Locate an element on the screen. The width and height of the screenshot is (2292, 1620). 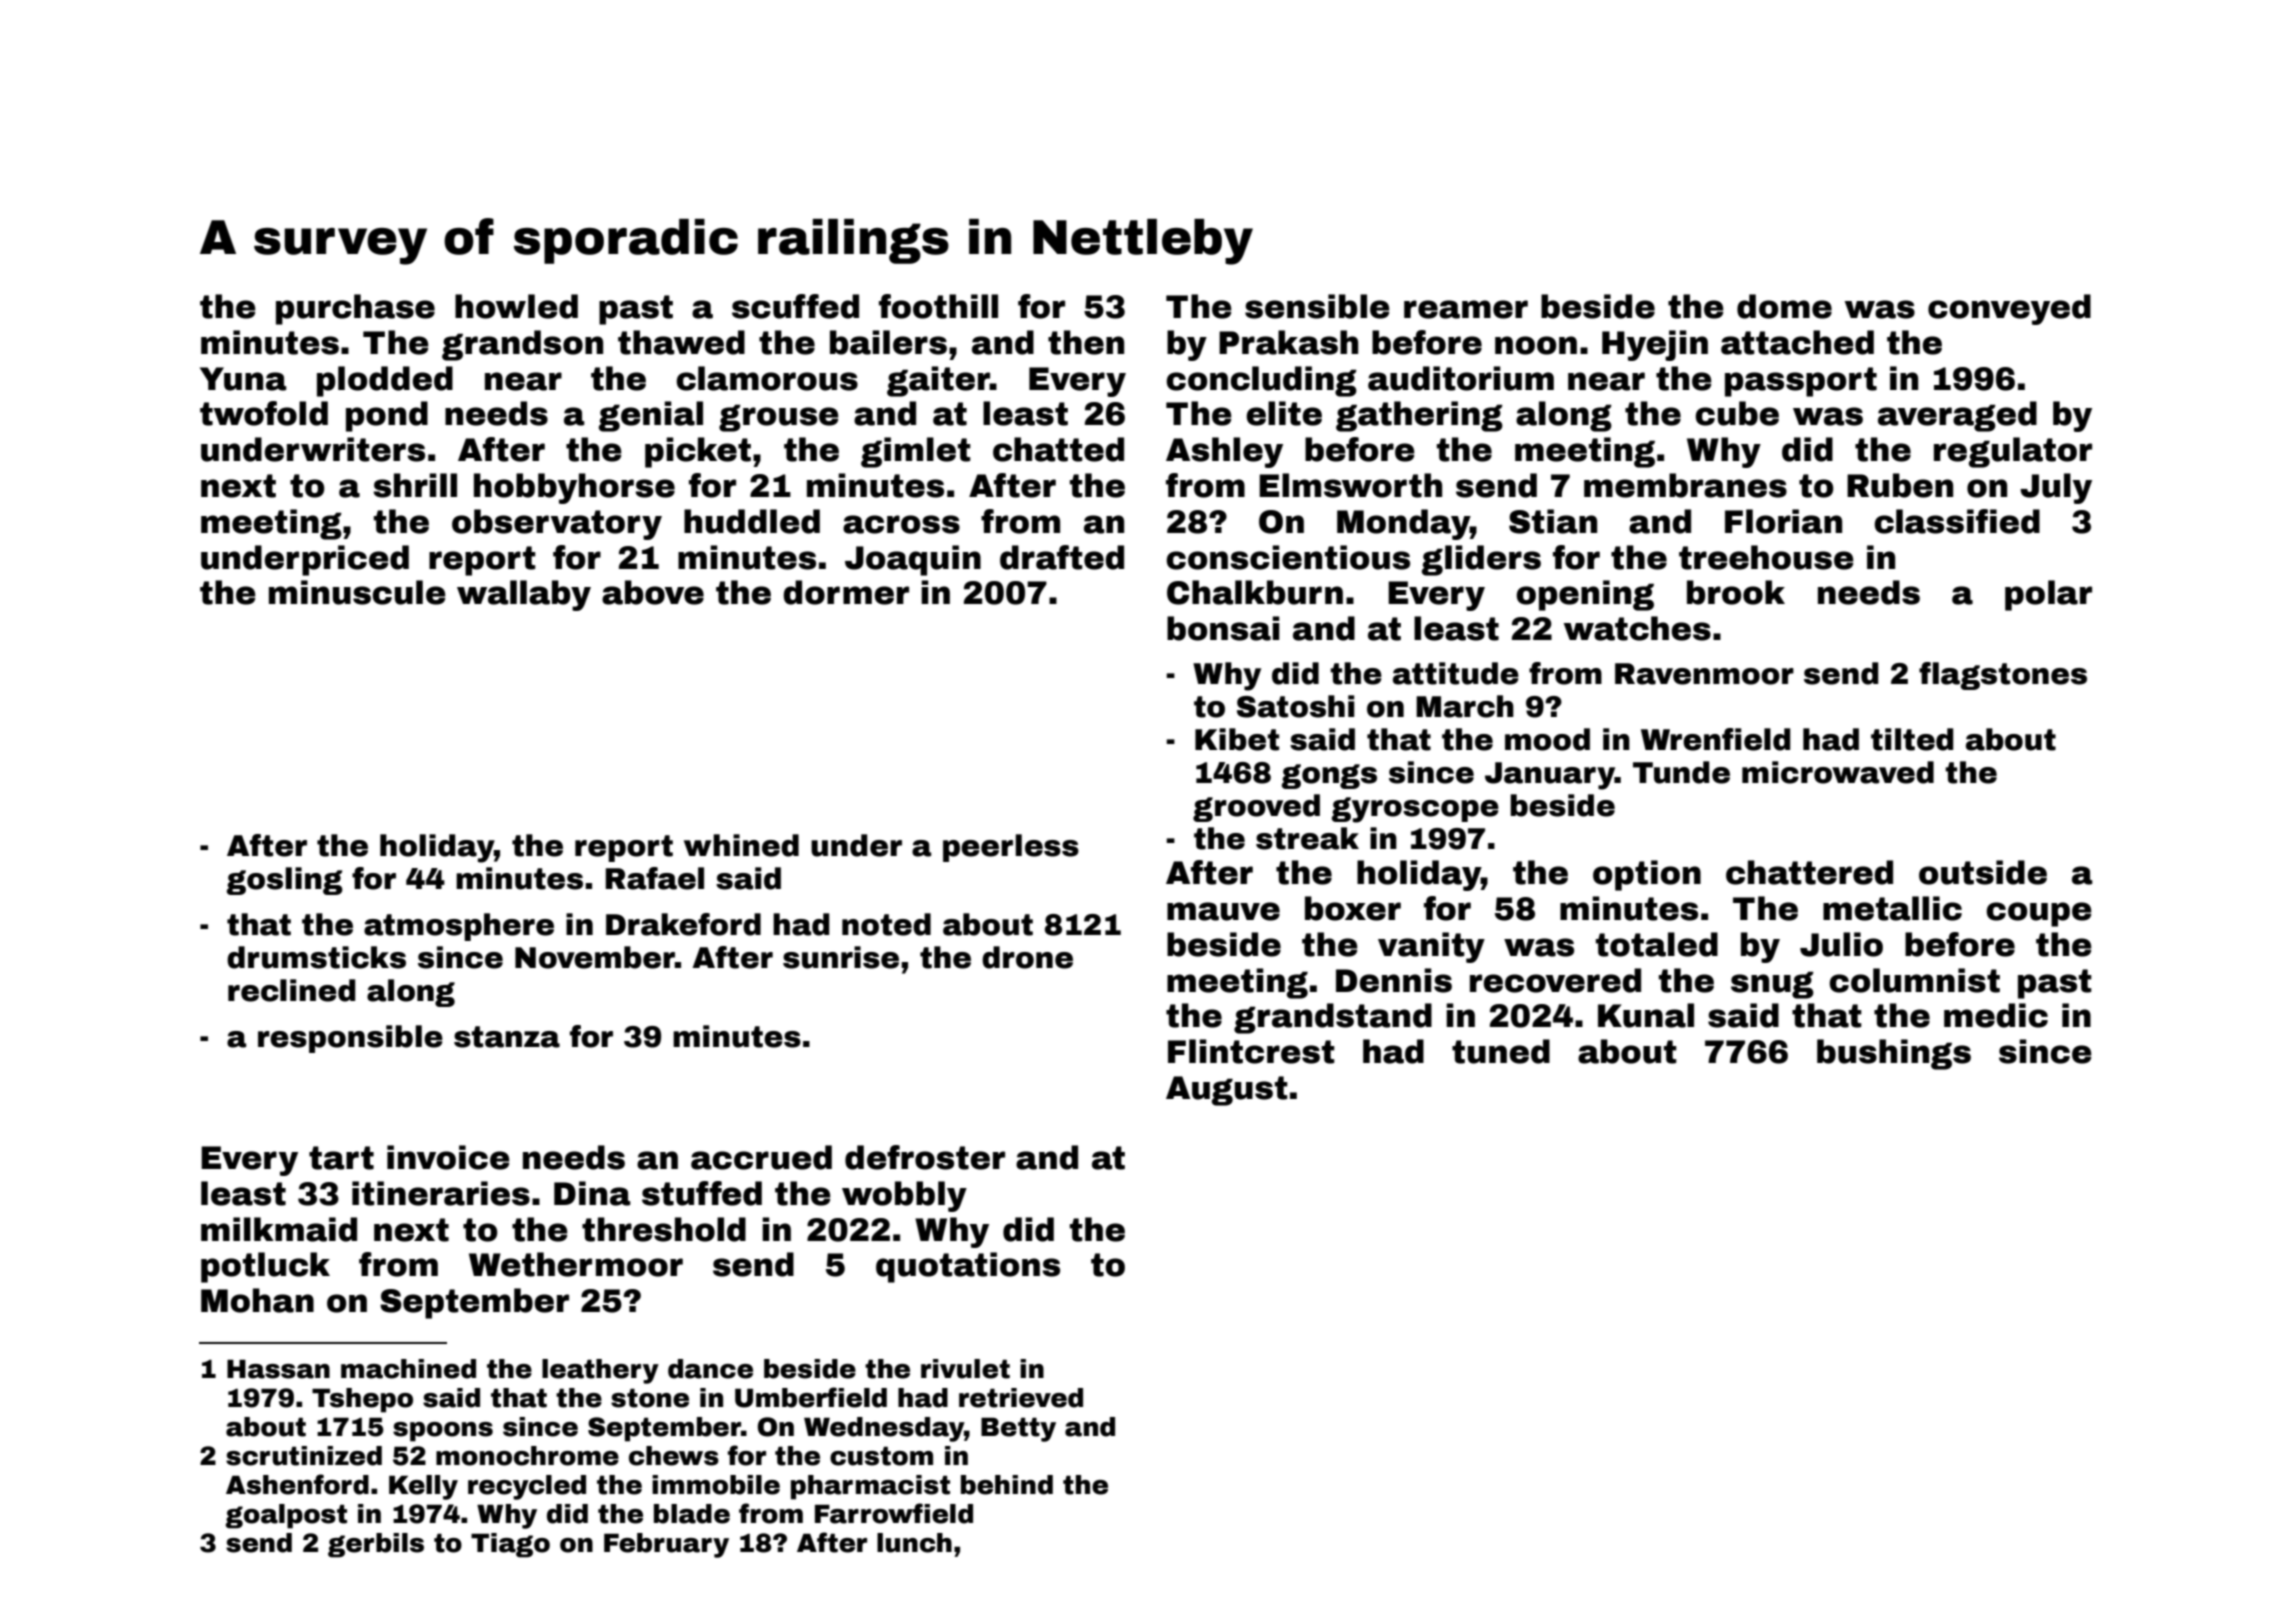
columnist is located at coordinates (1914, 980).
